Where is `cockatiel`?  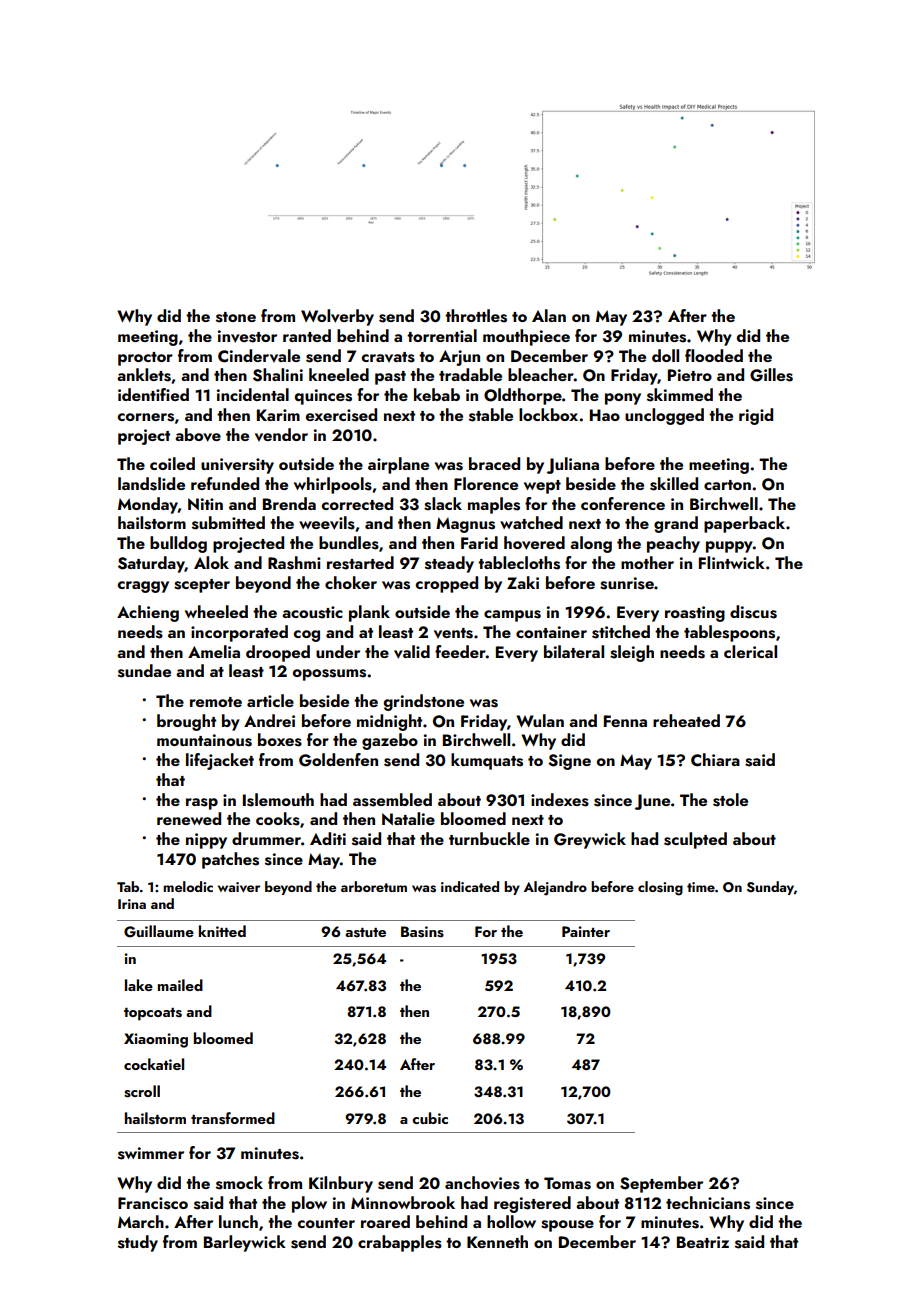 cockatiel is located at coordinates (154, 1064).
